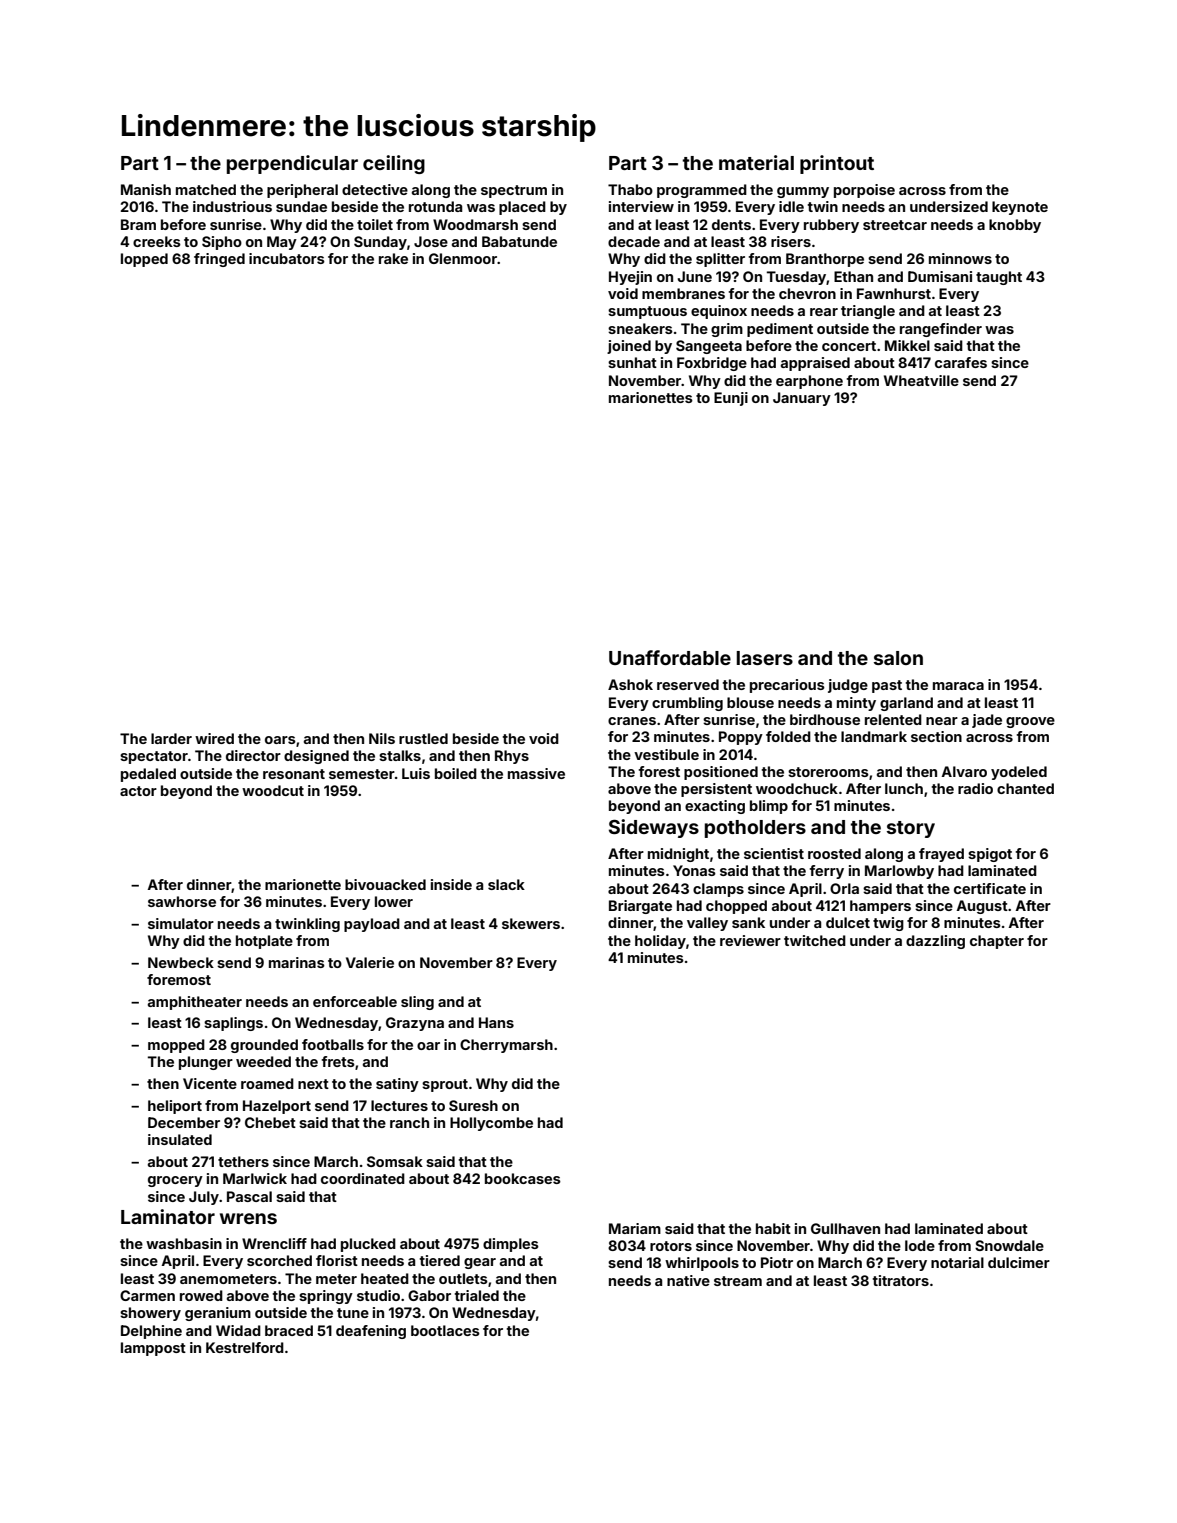  What do you see at coordinates (382, 738) in the screenshot?
I see `Nils` at bounding box center [382, 738].
